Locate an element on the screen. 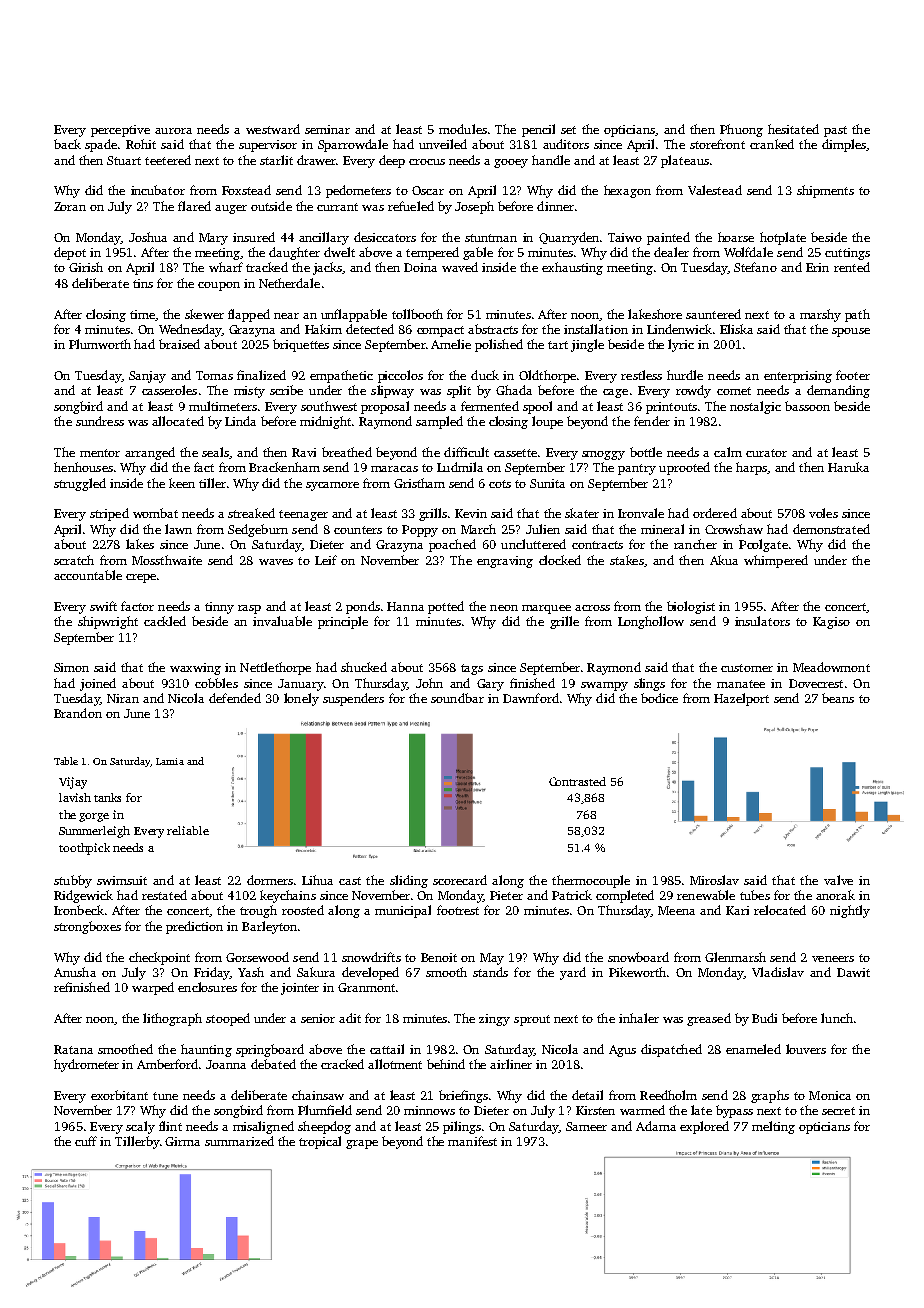 The height and width of the screenshot is (1308, 924). sauntered is located at coordinates (713, 314).
